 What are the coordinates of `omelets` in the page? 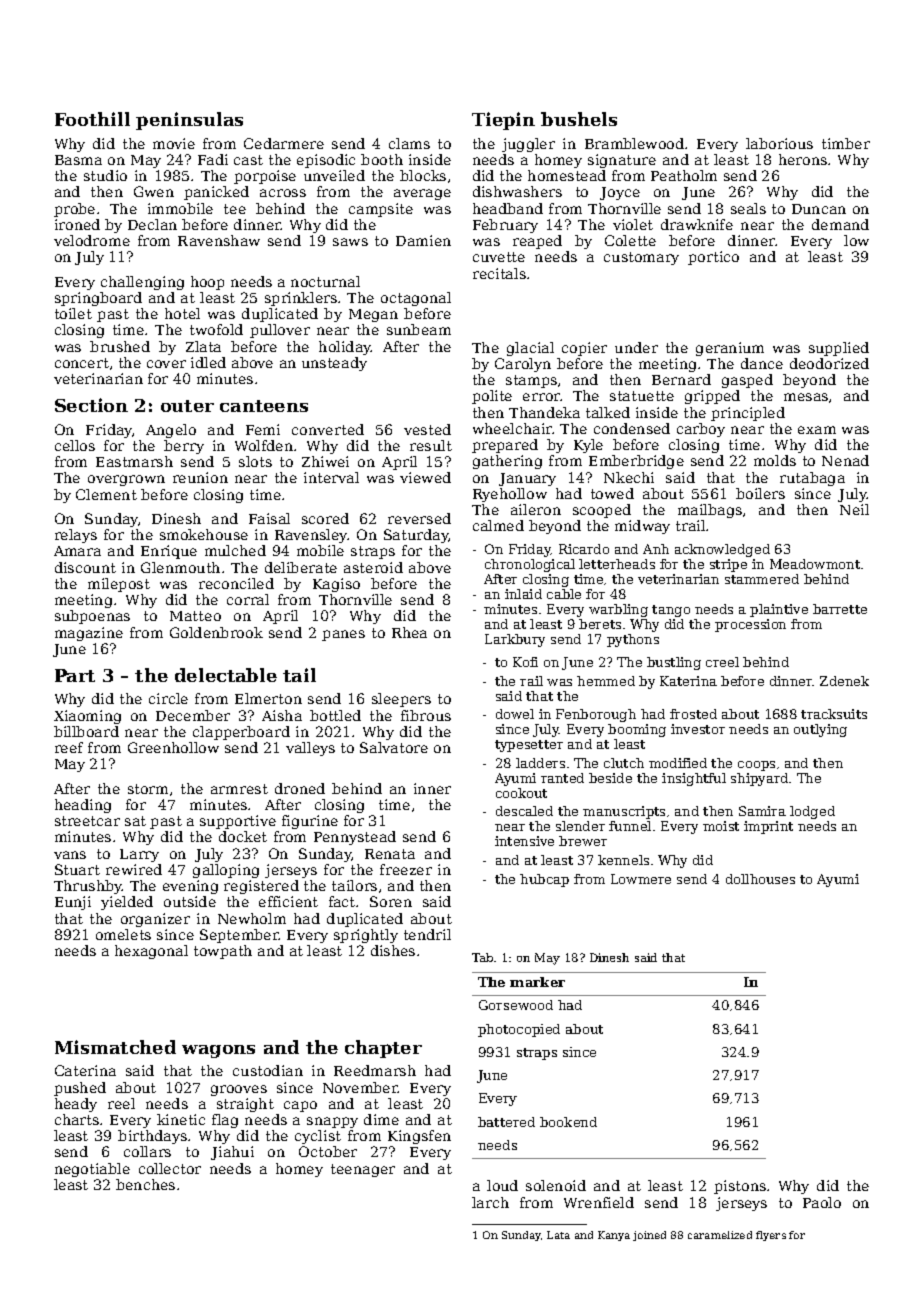 It's located at (123, 934).
